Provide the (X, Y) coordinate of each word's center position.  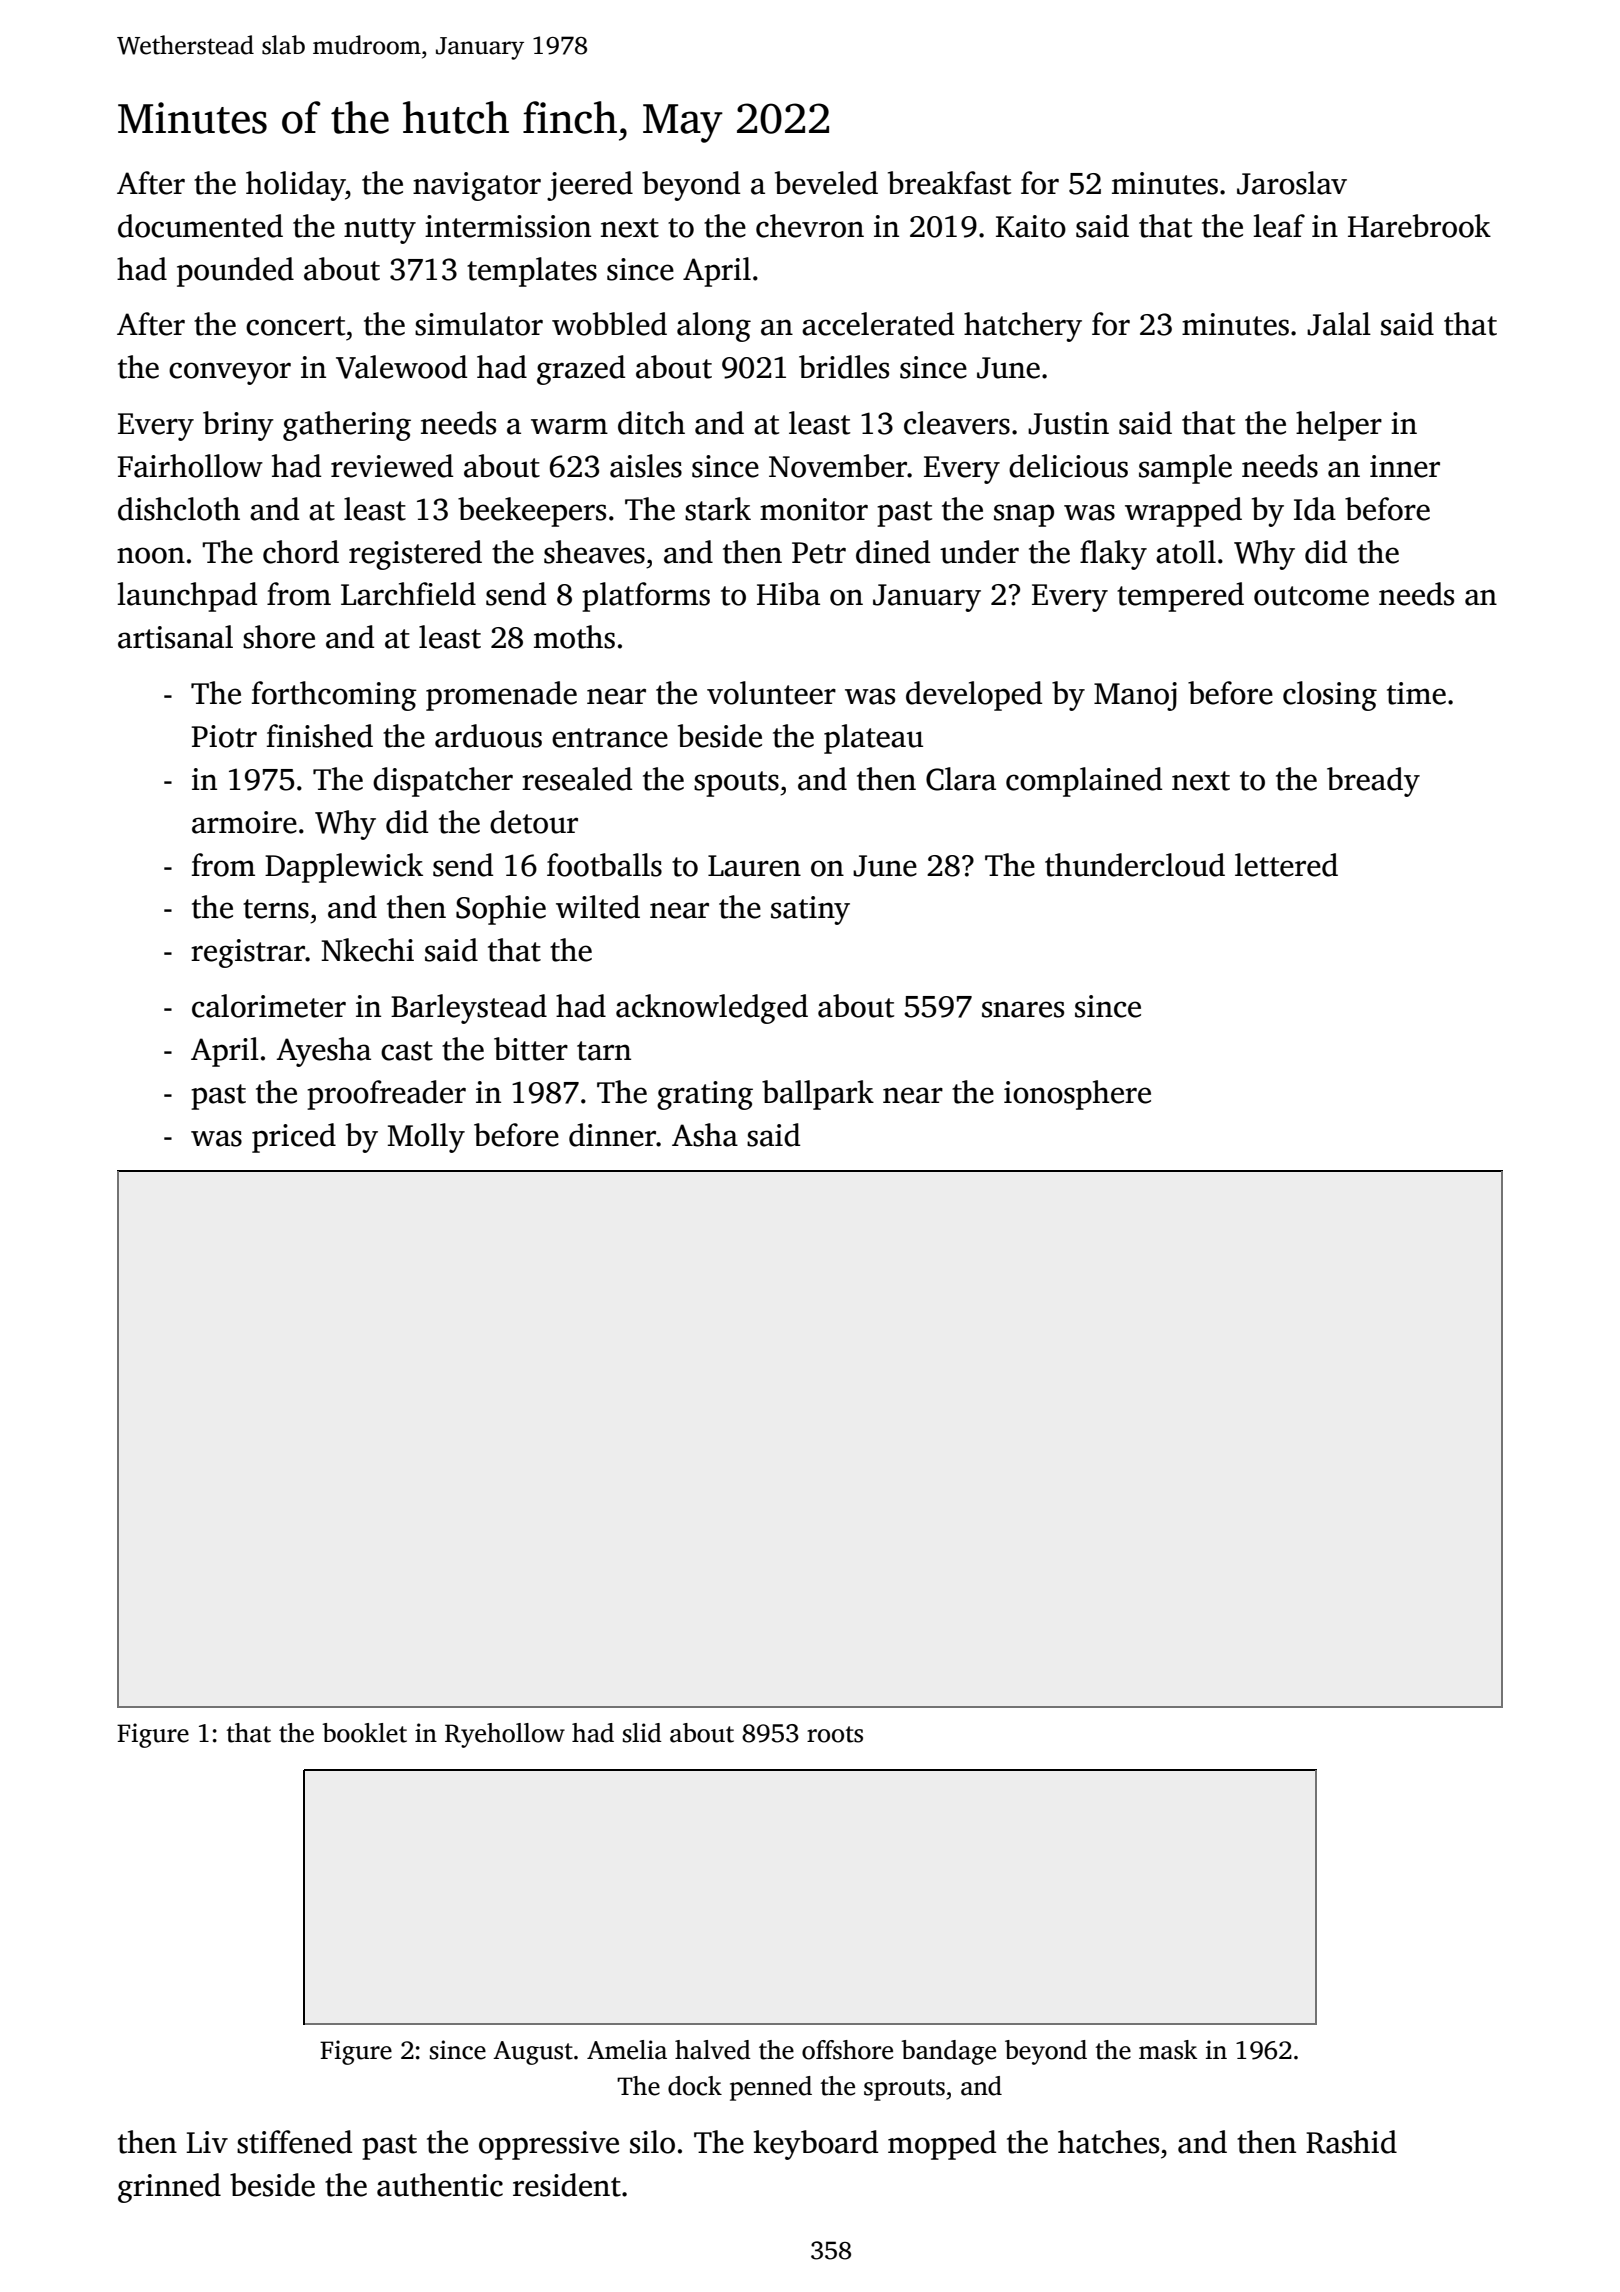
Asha (705, 1135)
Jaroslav (1292, 183)
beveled (826, 183)
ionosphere (1077, 1095)
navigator (477, 186)
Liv (207, 2142)
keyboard (816, 2145)
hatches (1108, 2142)
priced (294, 1138)
